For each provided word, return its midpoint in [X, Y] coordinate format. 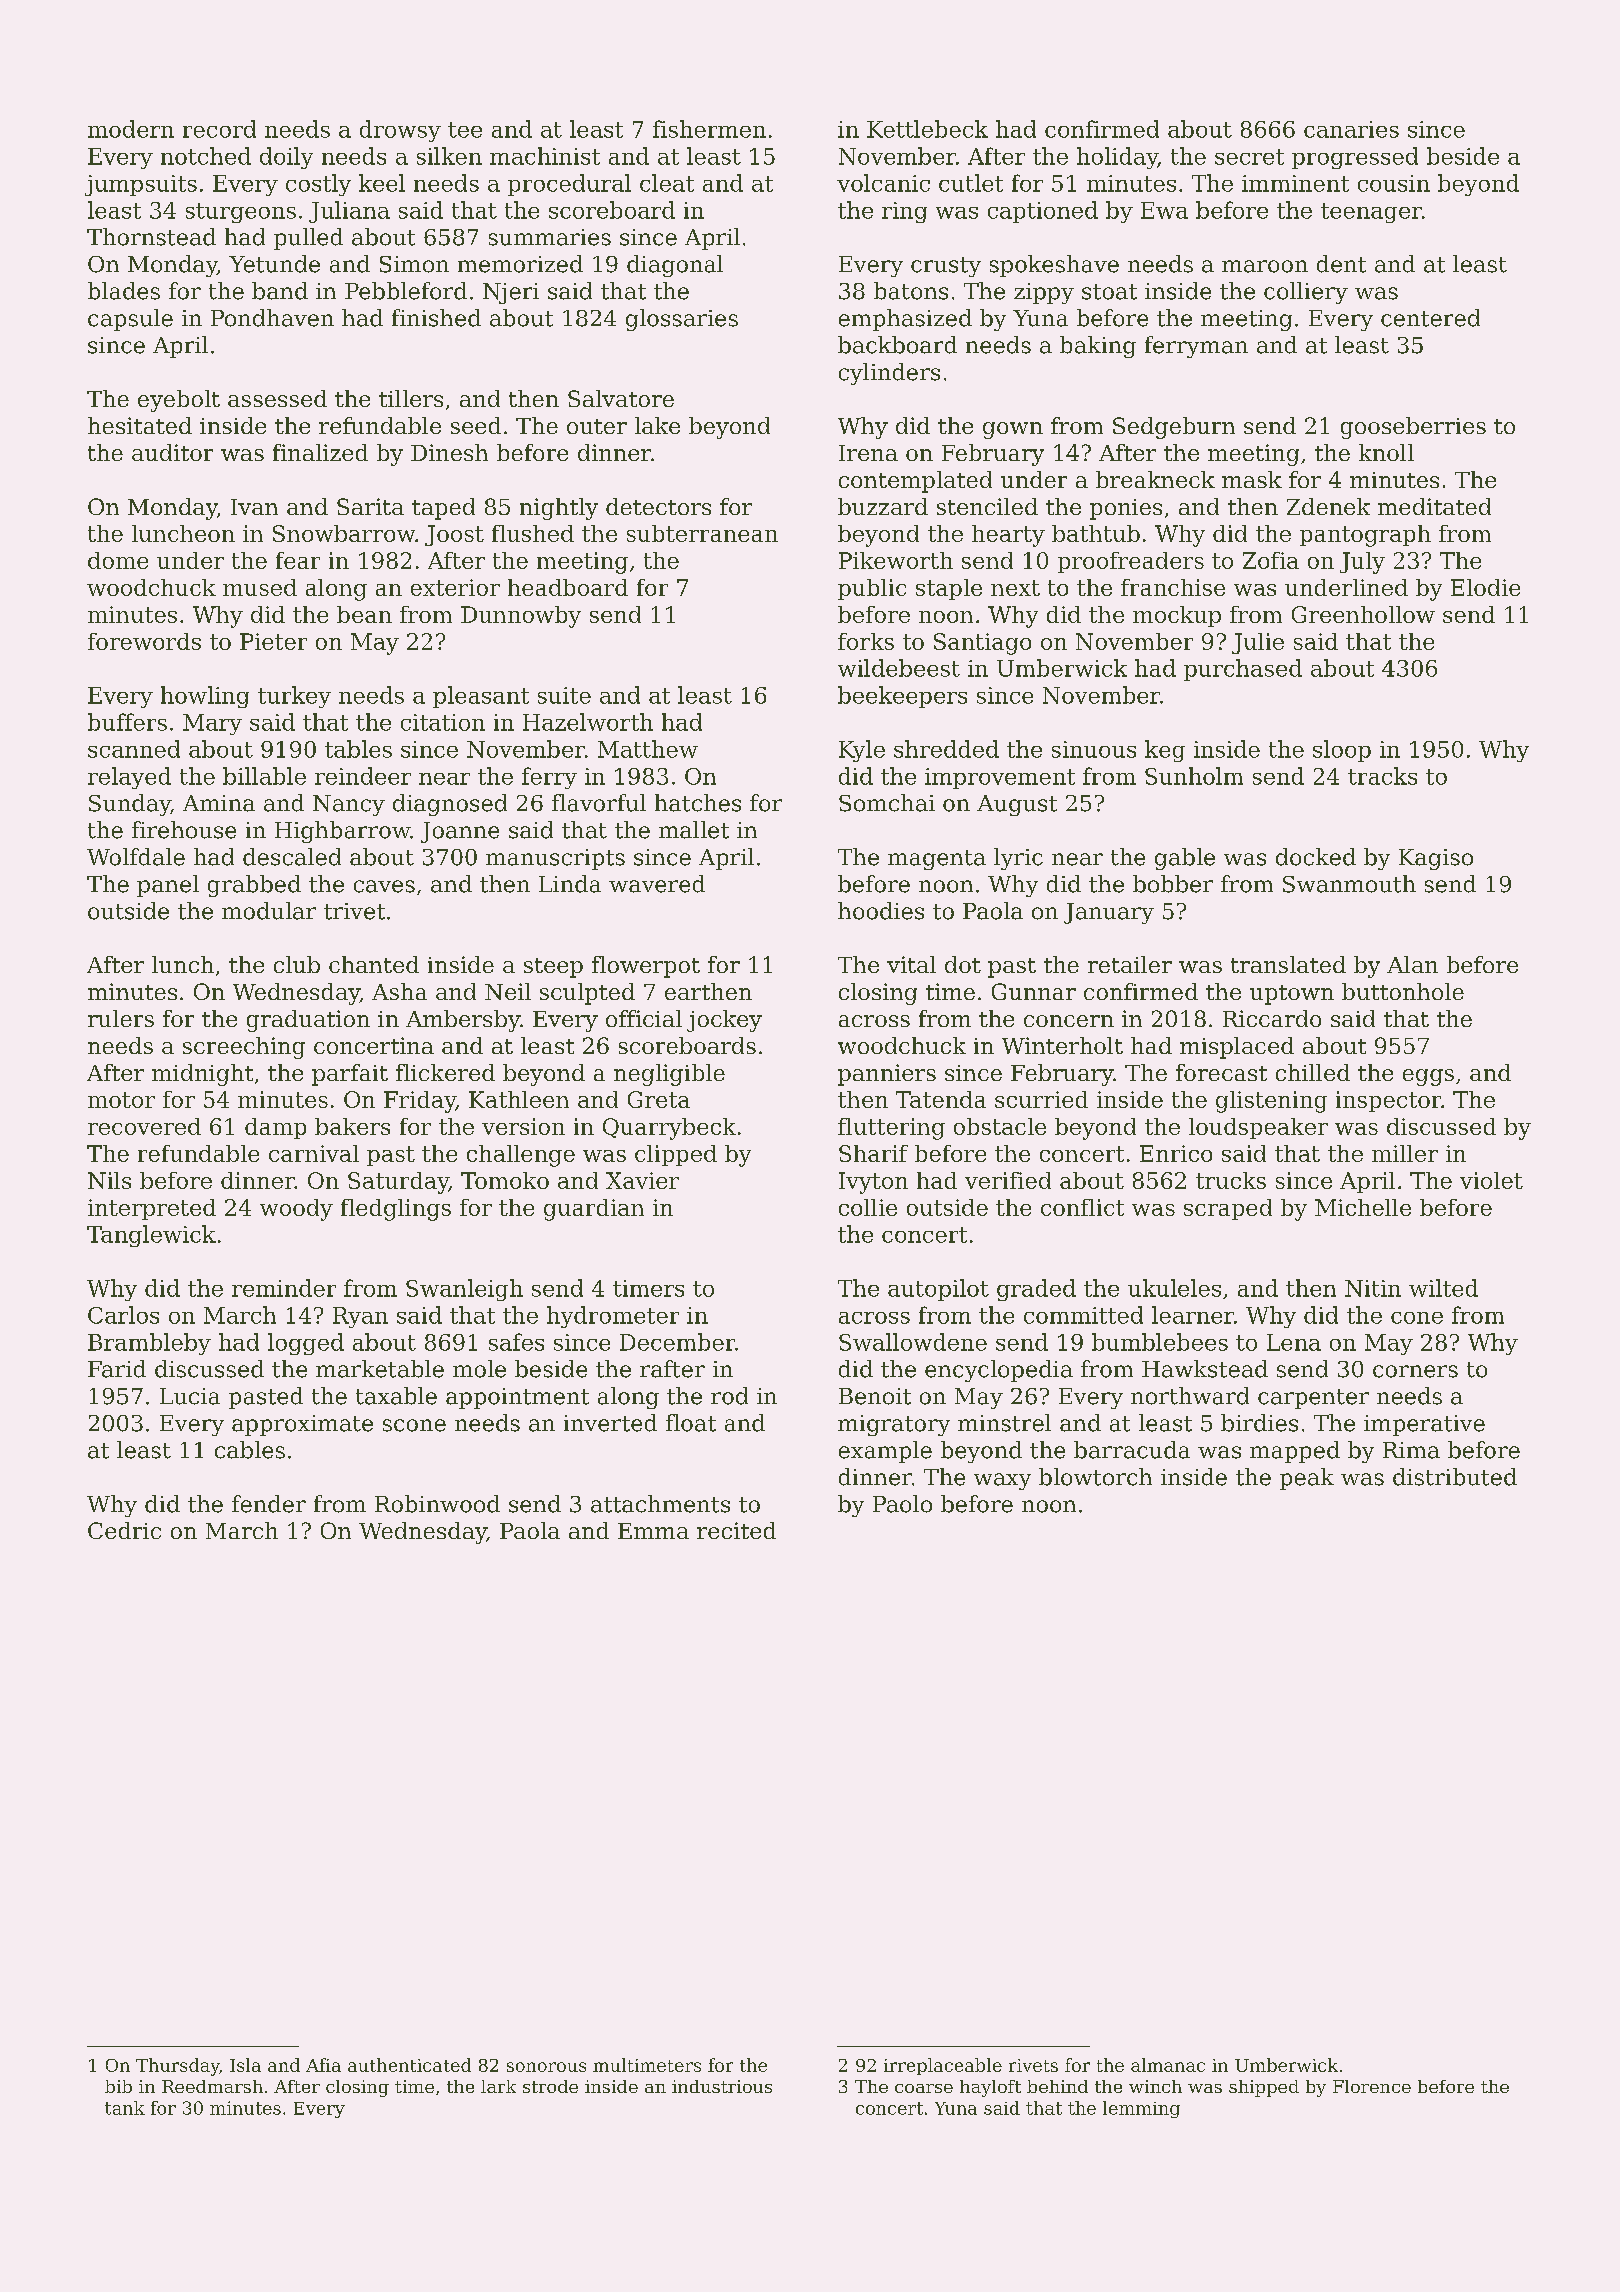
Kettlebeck [927, 129]
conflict [1082, 1207]
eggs [1428, 1077]
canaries [1351, 129]
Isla [245, 2065]
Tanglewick [151, 1236]
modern [131, 129]
